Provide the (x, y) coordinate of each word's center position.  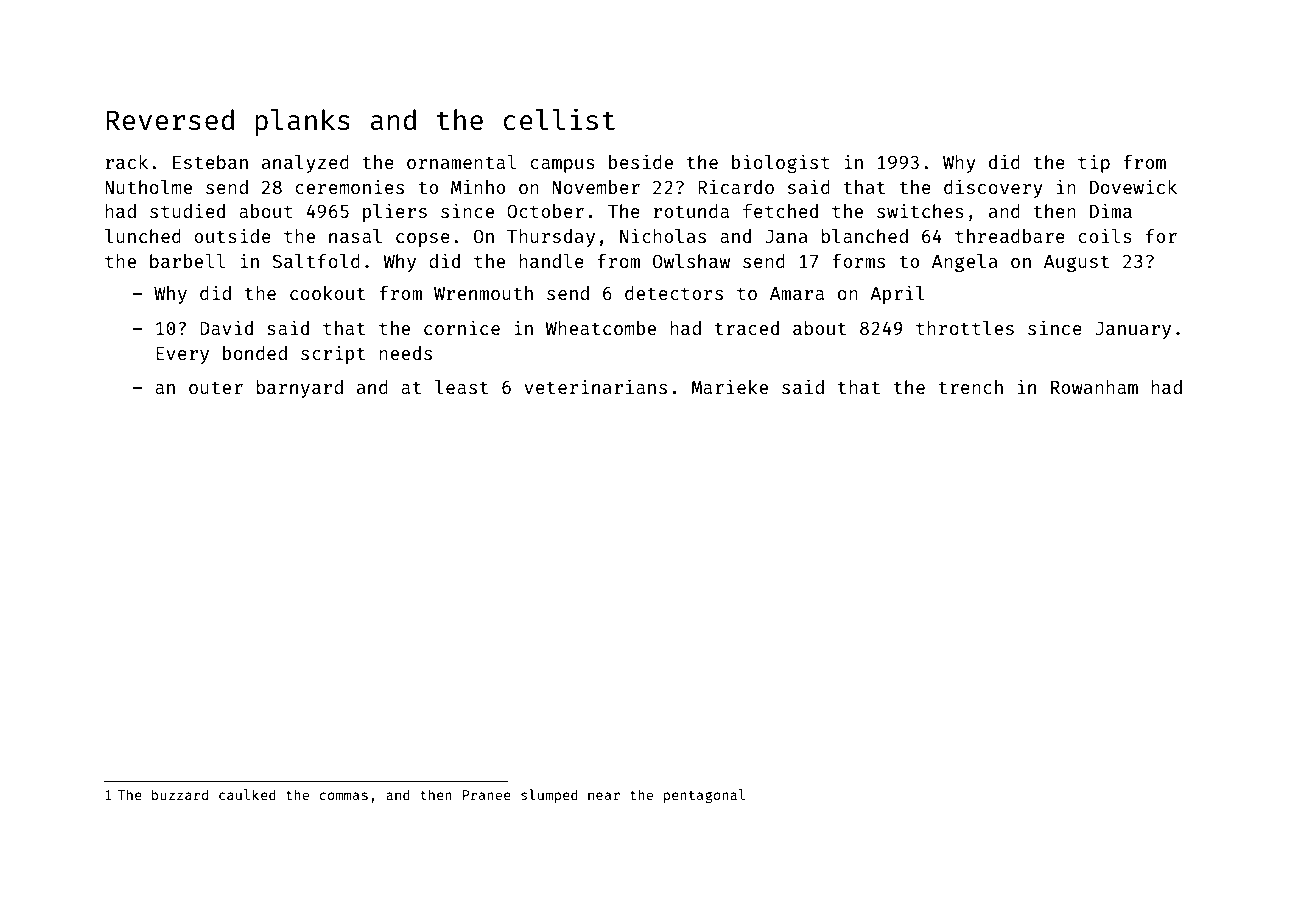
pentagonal (704, 796)
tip (1094, 163)
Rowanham (1094, 387)
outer (216, 388)
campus (562, 166)
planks (302, 122)
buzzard (180, 794)
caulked (247, 794)
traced (747, 328)
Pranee (487, 795)
